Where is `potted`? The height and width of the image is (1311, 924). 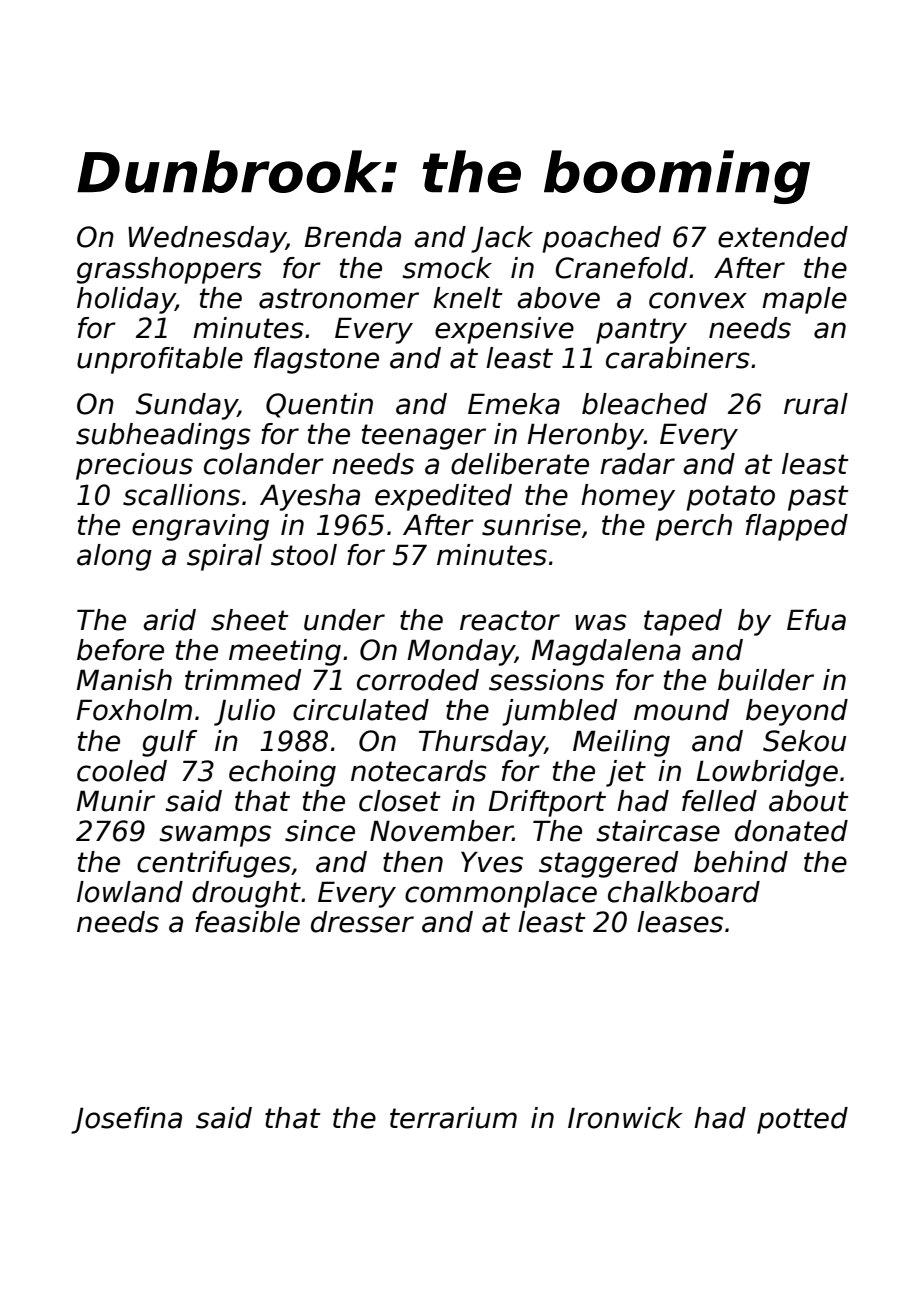
potted is located at coordinates (802, 1120).
